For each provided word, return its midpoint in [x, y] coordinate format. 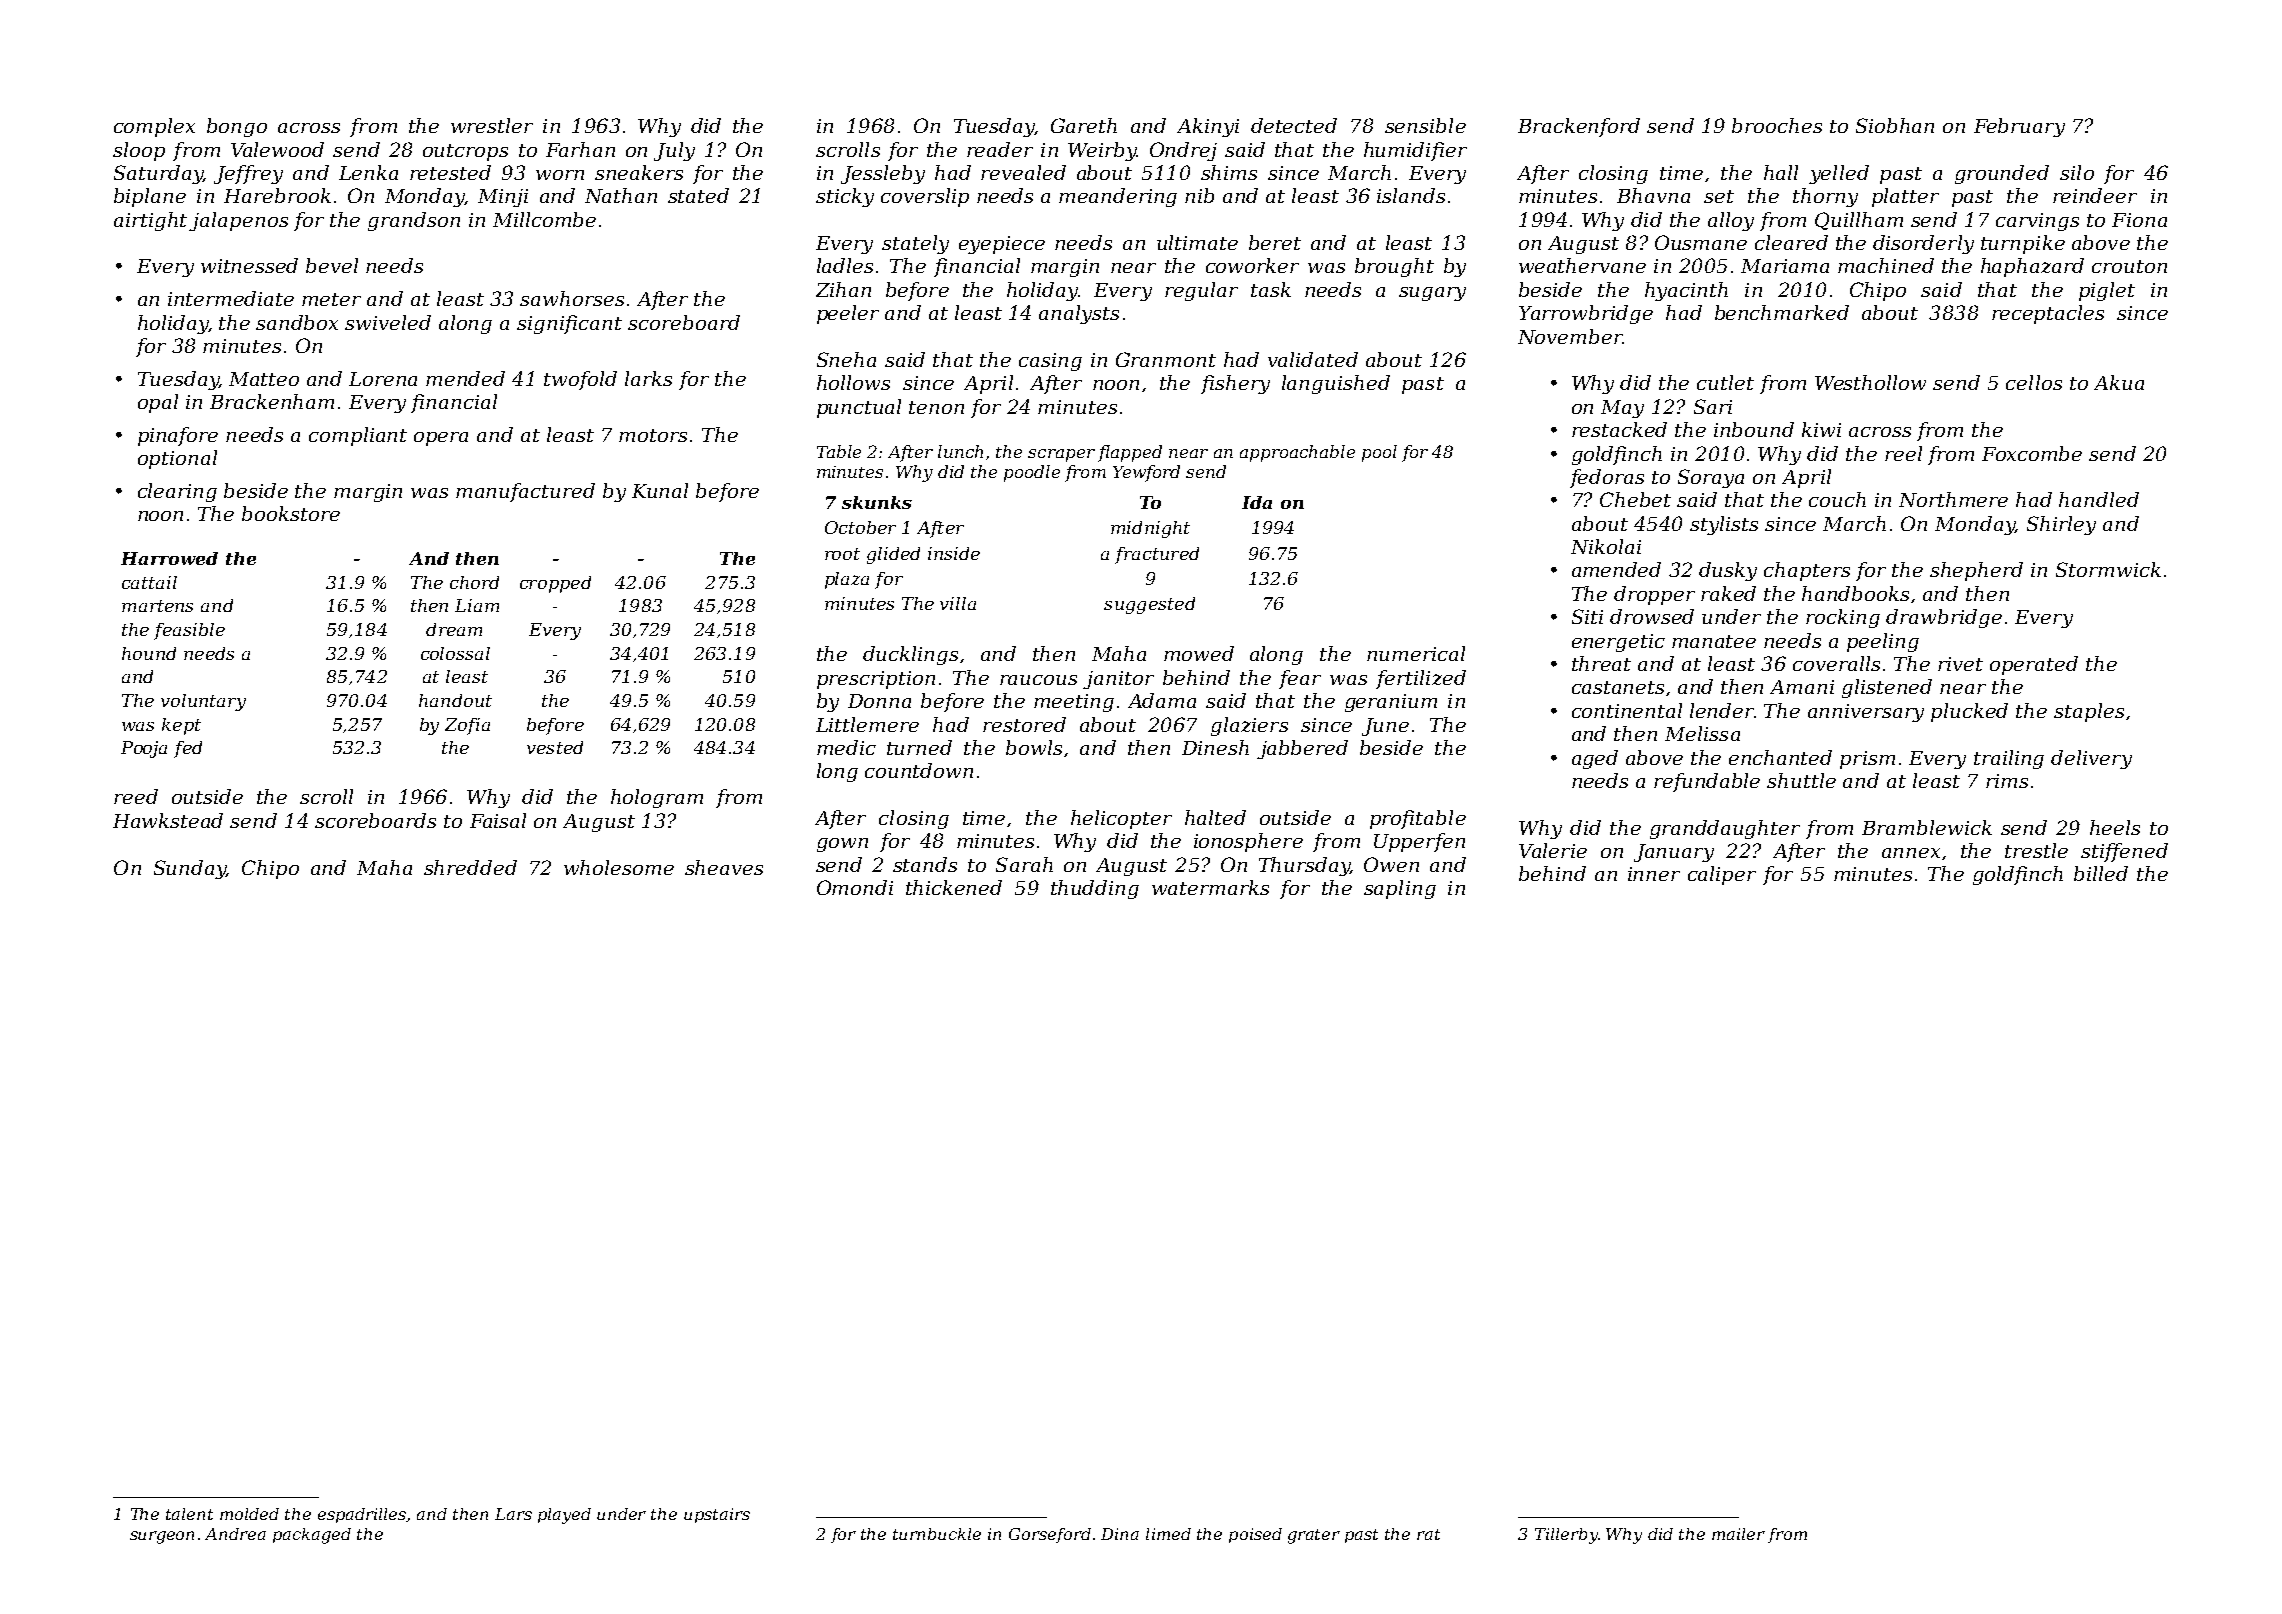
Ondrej [1183, 151]
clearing [177, 492]
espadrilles [362, 1515]
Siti [1587, 616]
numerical [1416, 653]
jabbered [1302, 749]
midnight [1150, 529]
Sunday [190, 869]
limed [1168, 1534]
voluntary [203, 702]
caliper [1722, 875]
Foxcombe [2032, 453]
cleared [1791, 242]
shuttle [1801, 780]
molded [249, 1514]
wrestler [492, 125]
